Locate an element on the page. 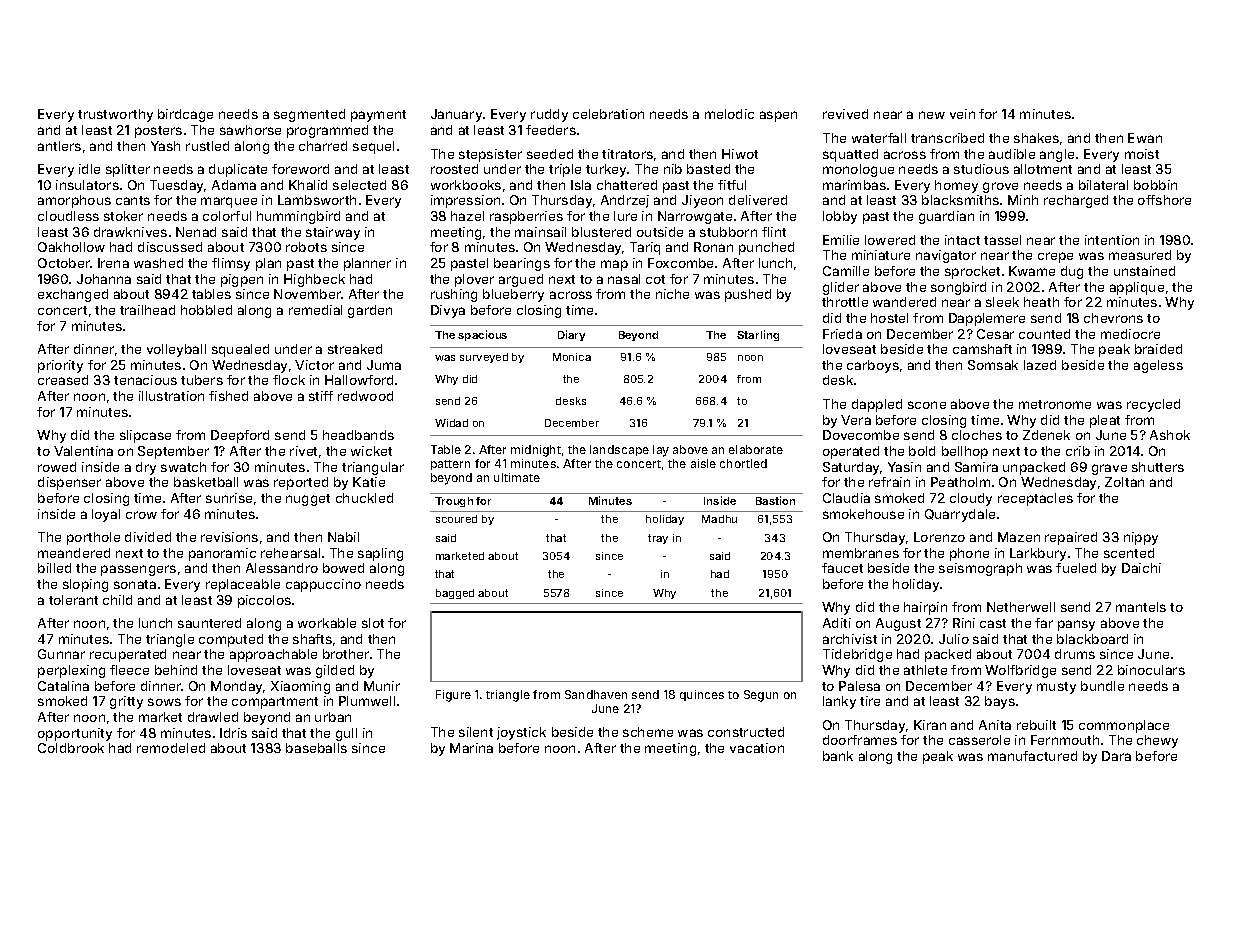 Image resolution: width=1233 pixels, height=952 pixels. stepsister is located at coordinates (490, 155).
